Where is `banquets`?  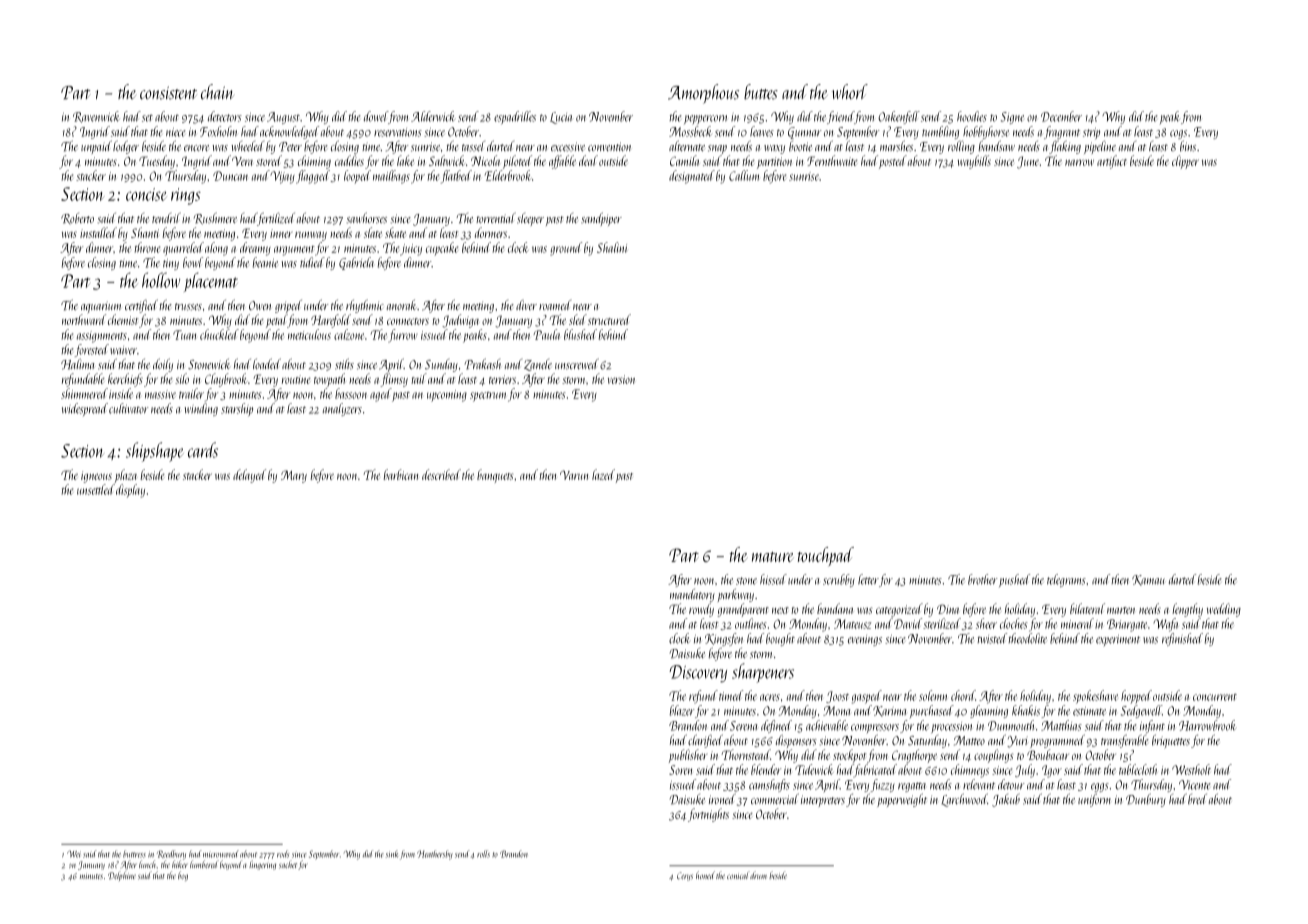 banquets is located at coordinates (495, 476).
